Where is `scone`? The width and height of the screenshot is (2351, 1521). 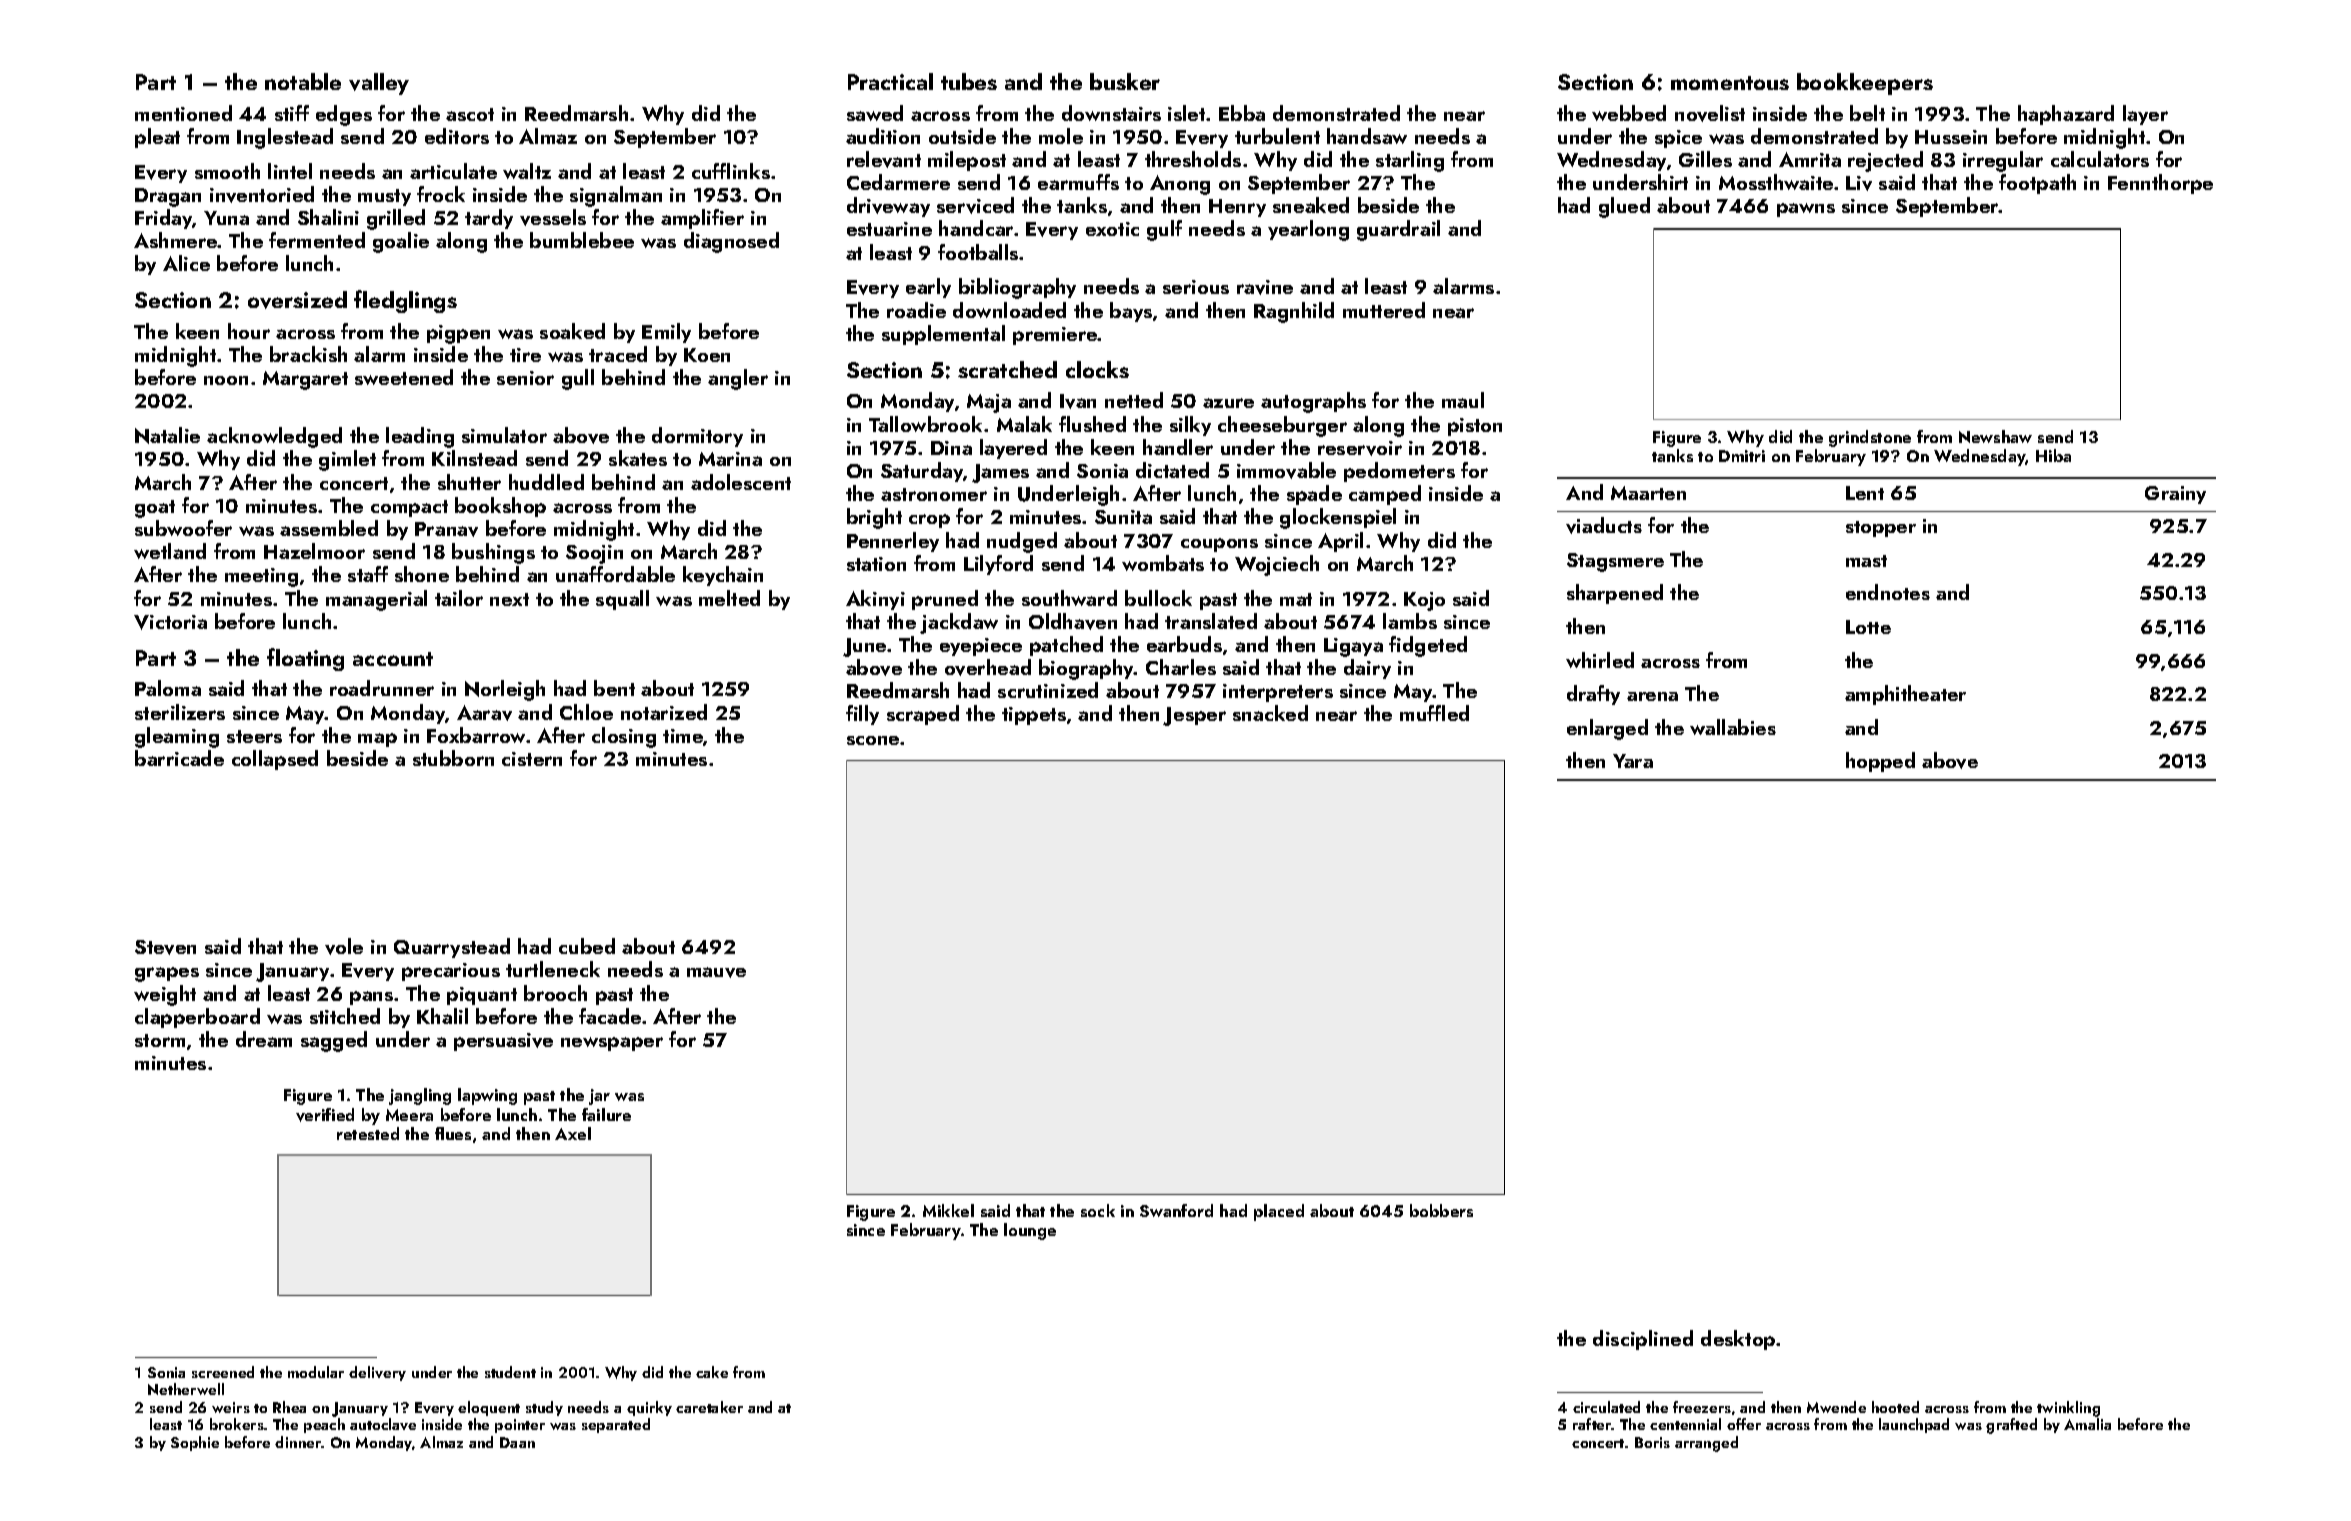
scone is located at coordinates (873, 740).
